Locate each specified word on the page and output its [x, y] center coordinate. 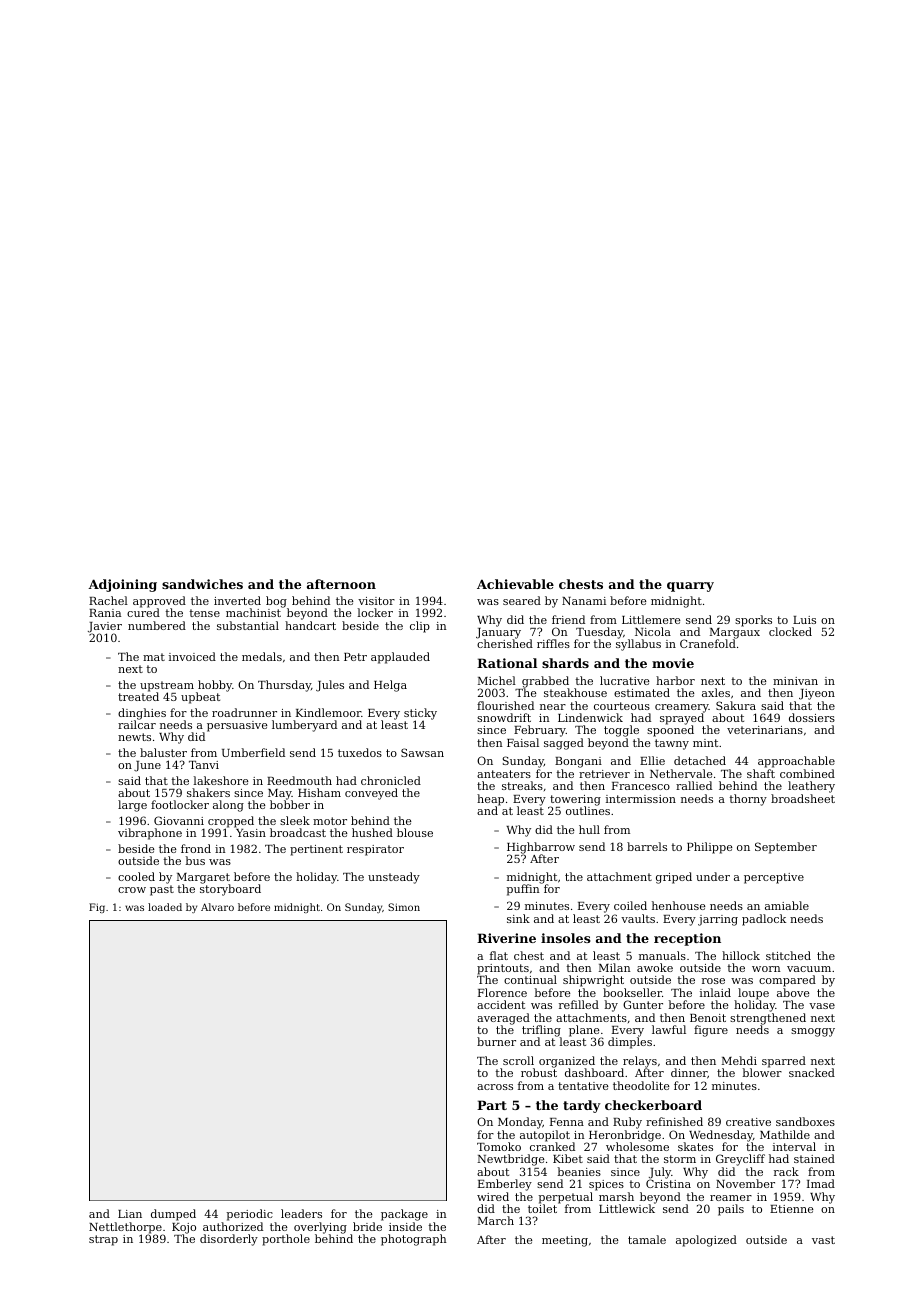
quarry [690, 587]
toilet [542, 1208]
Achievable [515, 584]
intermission [641, 799]
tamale [647, 1239]
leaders [301, 1213]
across [495, 1087]
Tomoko [499, 1146]
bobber [290, 805]
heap [490, 800]
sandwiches [202, 584]
